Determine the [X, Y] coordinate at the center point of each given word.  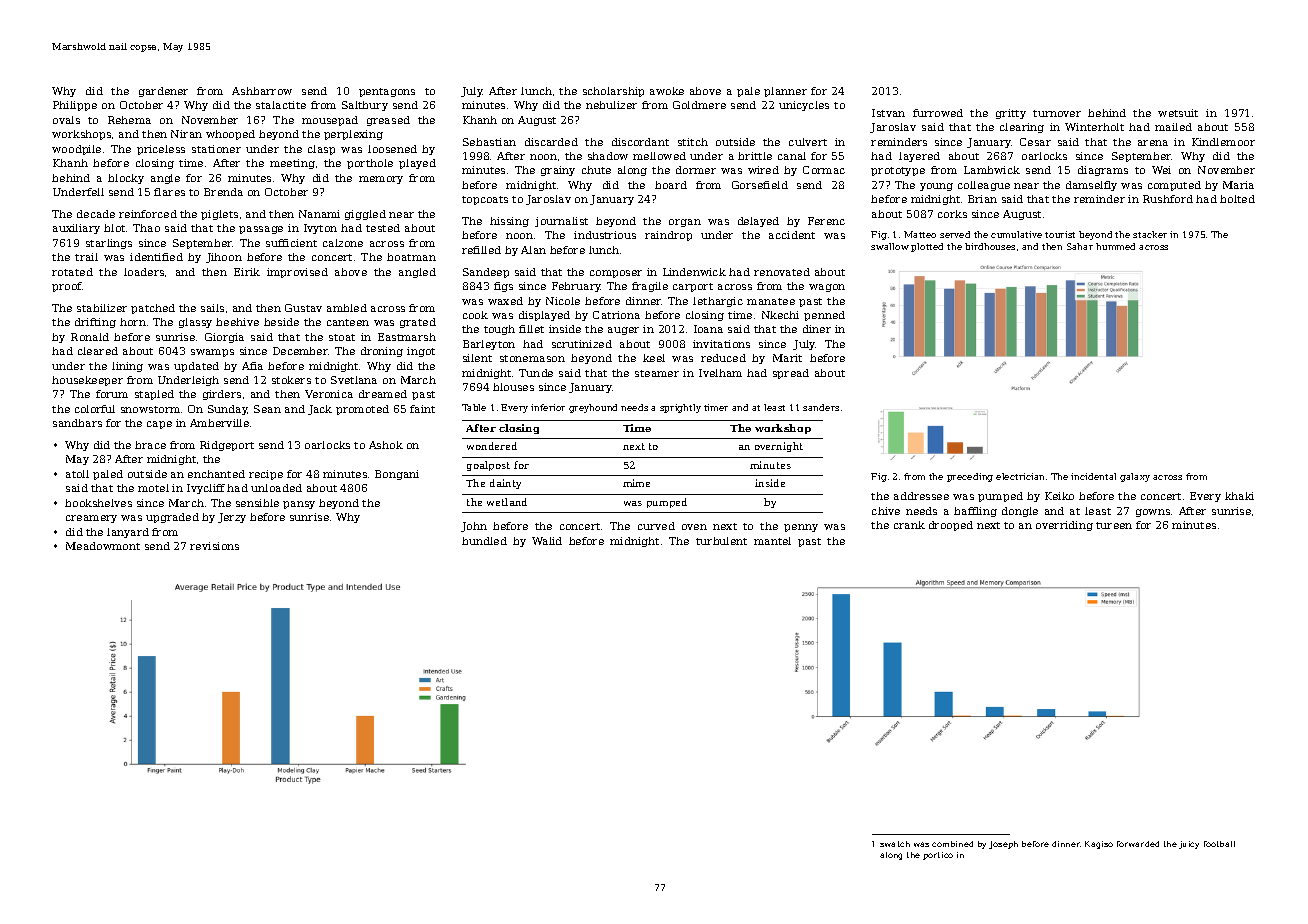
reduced [723, 358]
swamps [212, 353]
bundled [484, 541]
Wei [1161, 170]
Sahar [1080, 246]
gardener [163, 92]
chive [886, 511]
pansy [299, 505]
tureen [1114, 525]
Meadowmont [103, 546]
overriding [1064, 526]
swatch [895, 844]
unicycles [804, 106]
